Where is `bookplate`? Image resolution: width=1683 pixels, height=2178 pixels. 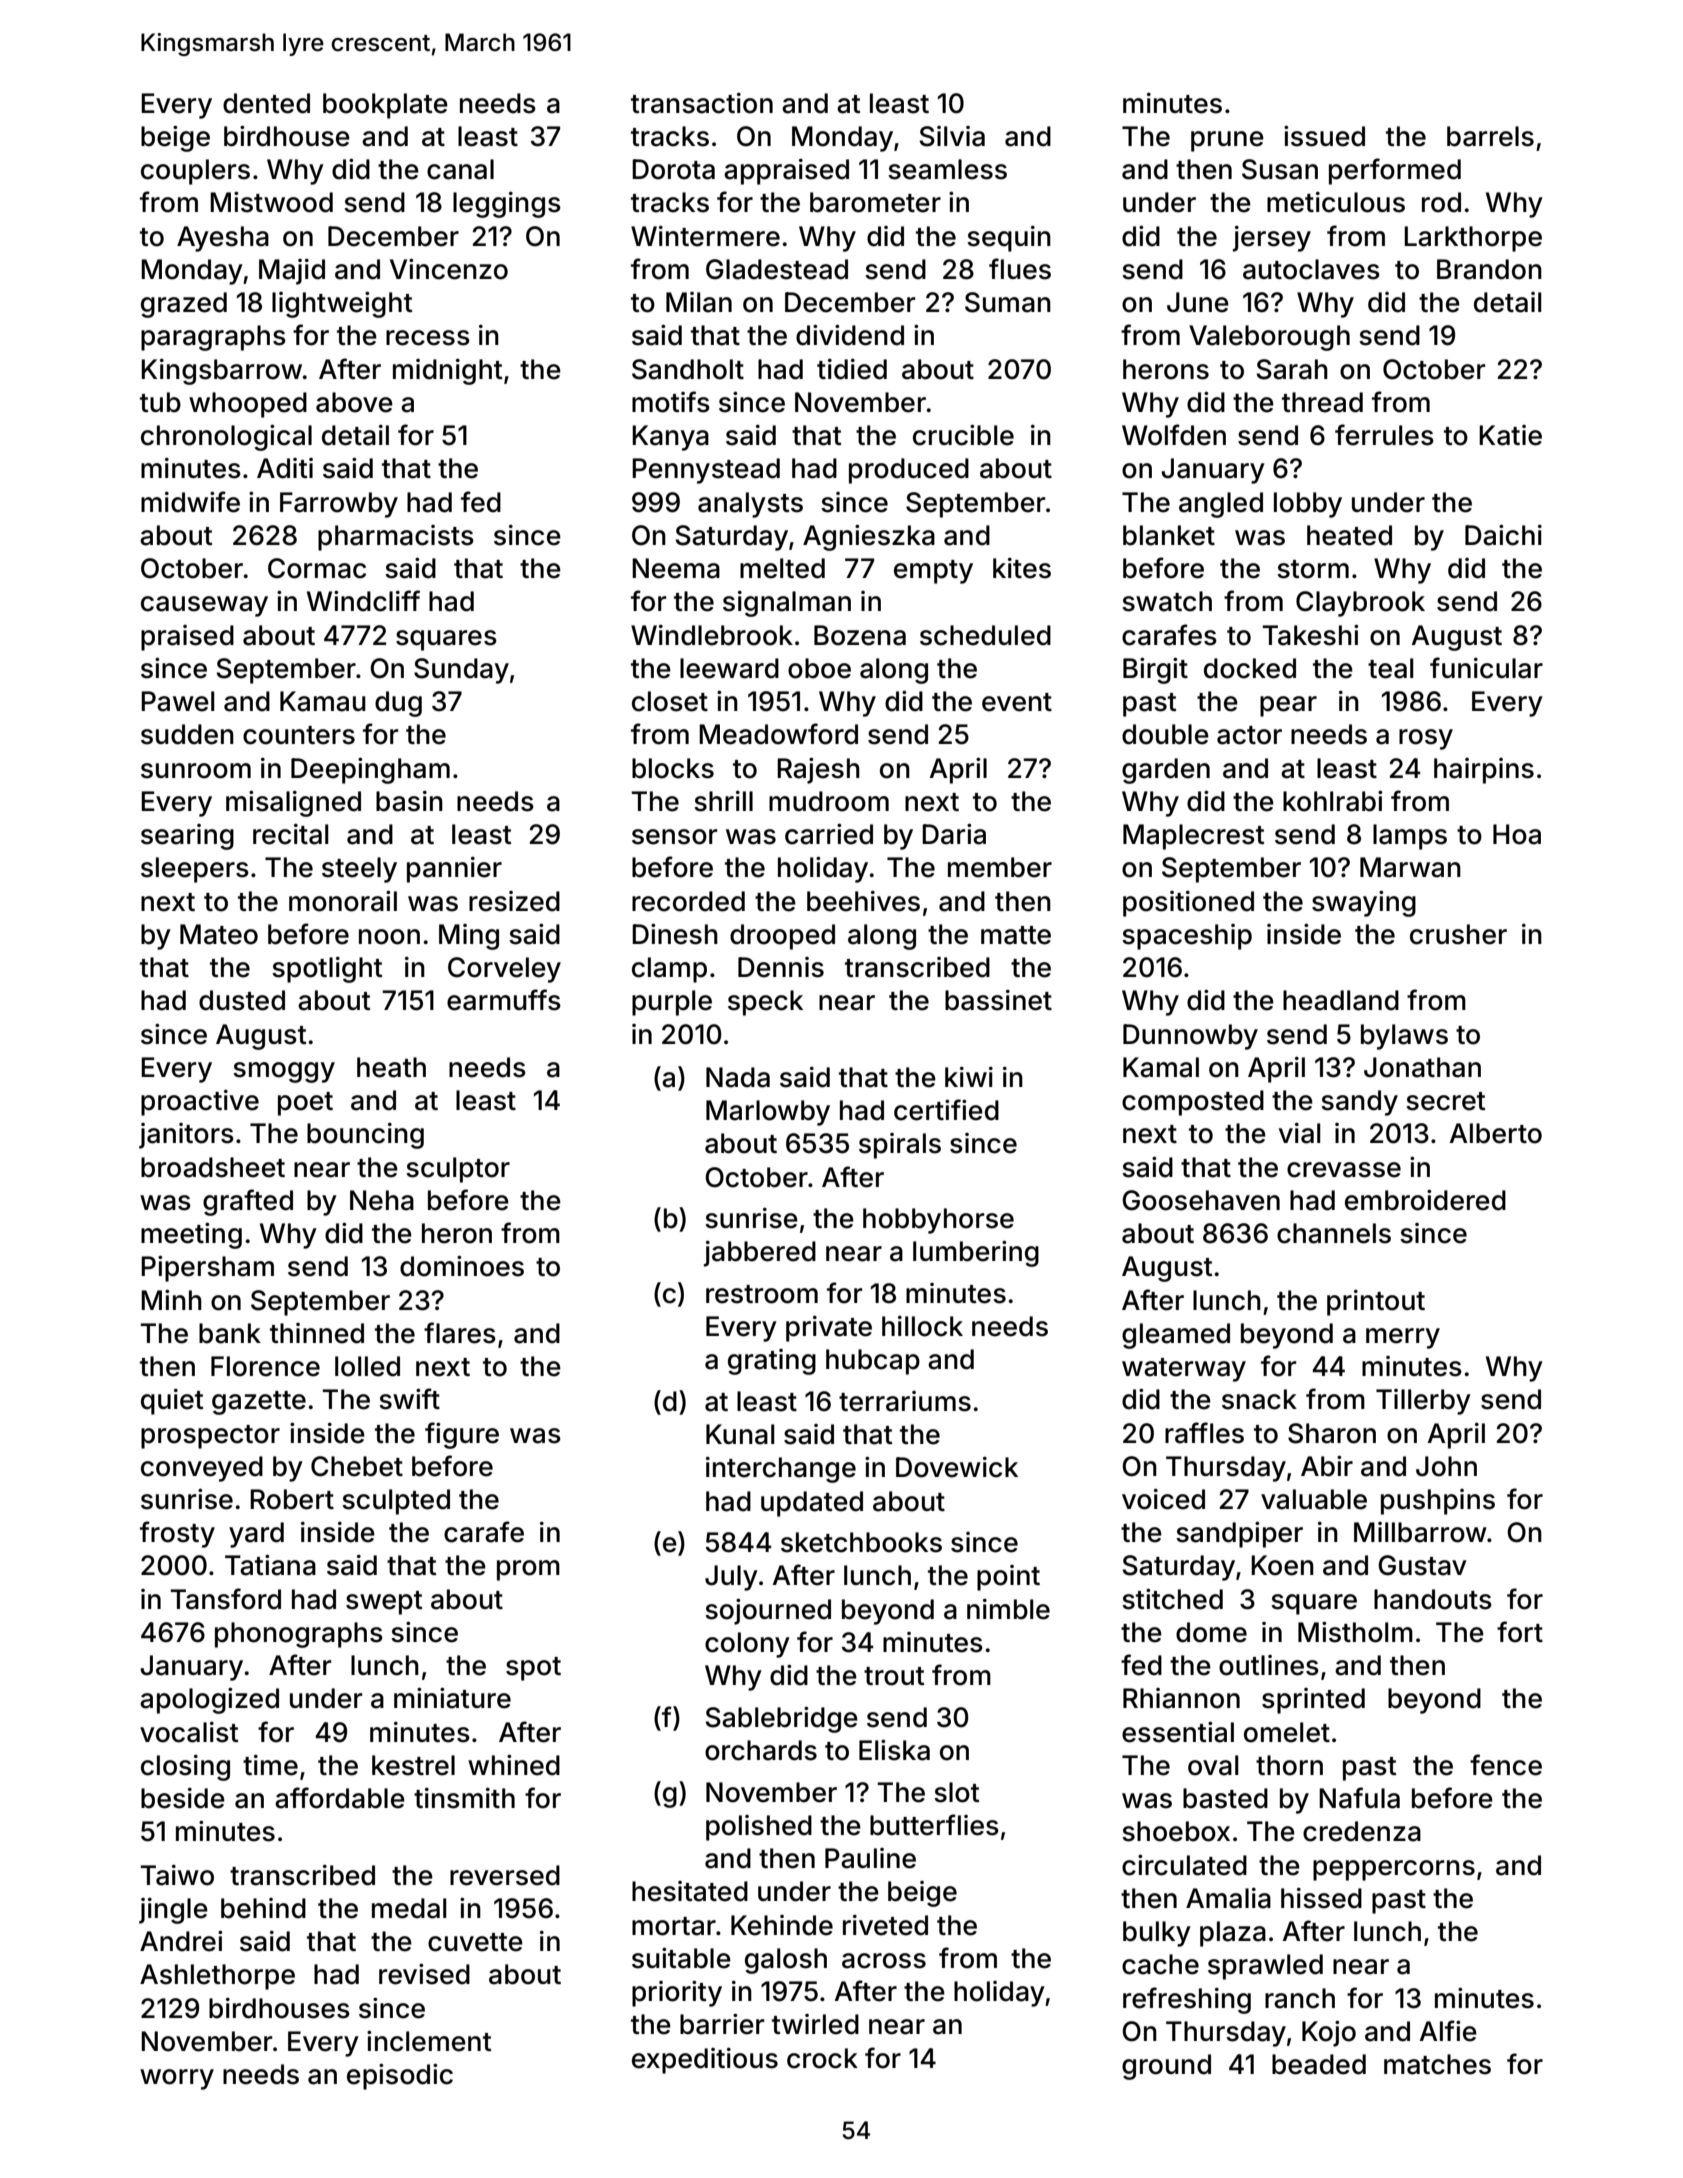
bookplate is located at coordinates (385, 106).
